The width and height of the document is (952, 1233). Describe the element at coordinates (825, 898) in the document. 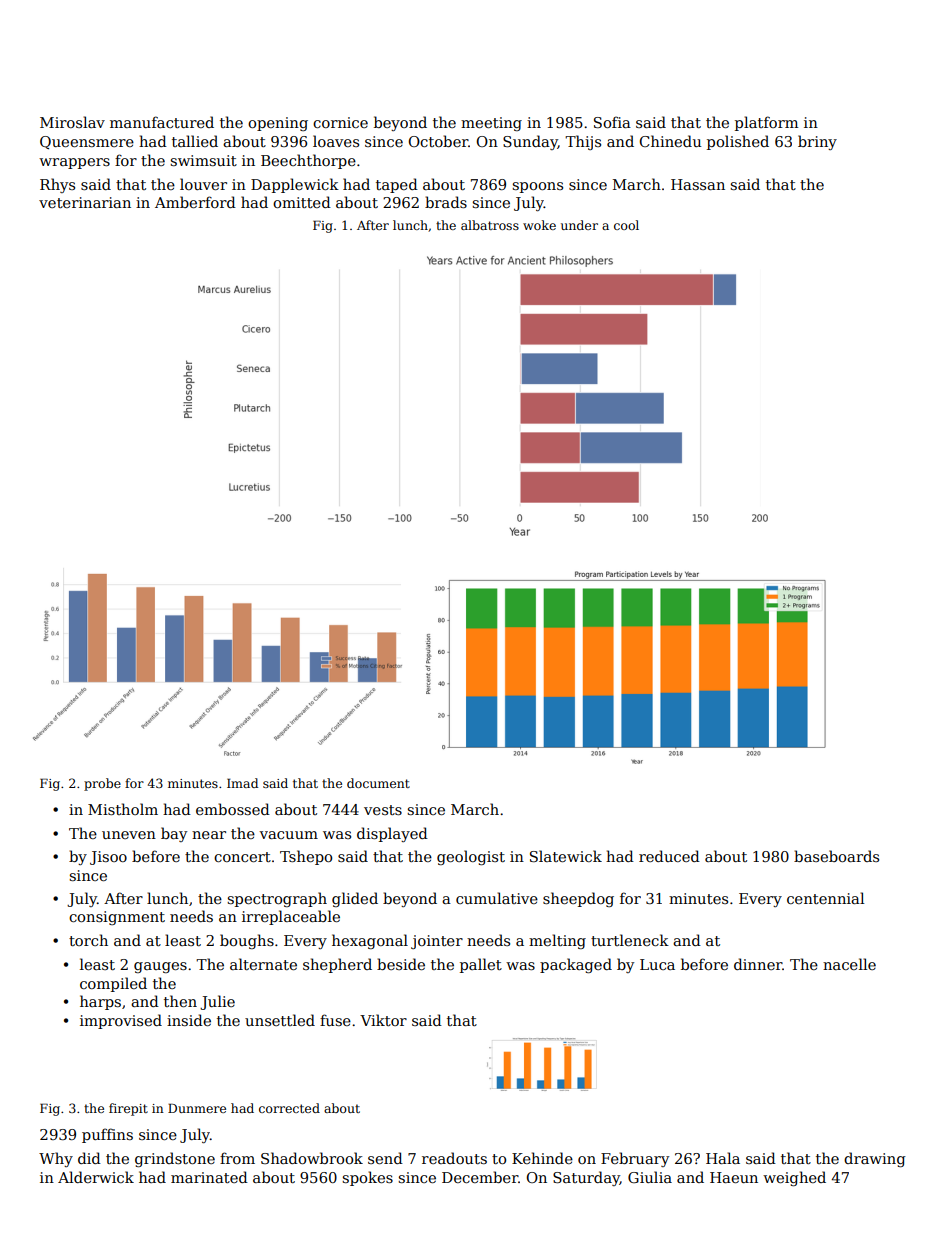

I see `centennial` at that location.
